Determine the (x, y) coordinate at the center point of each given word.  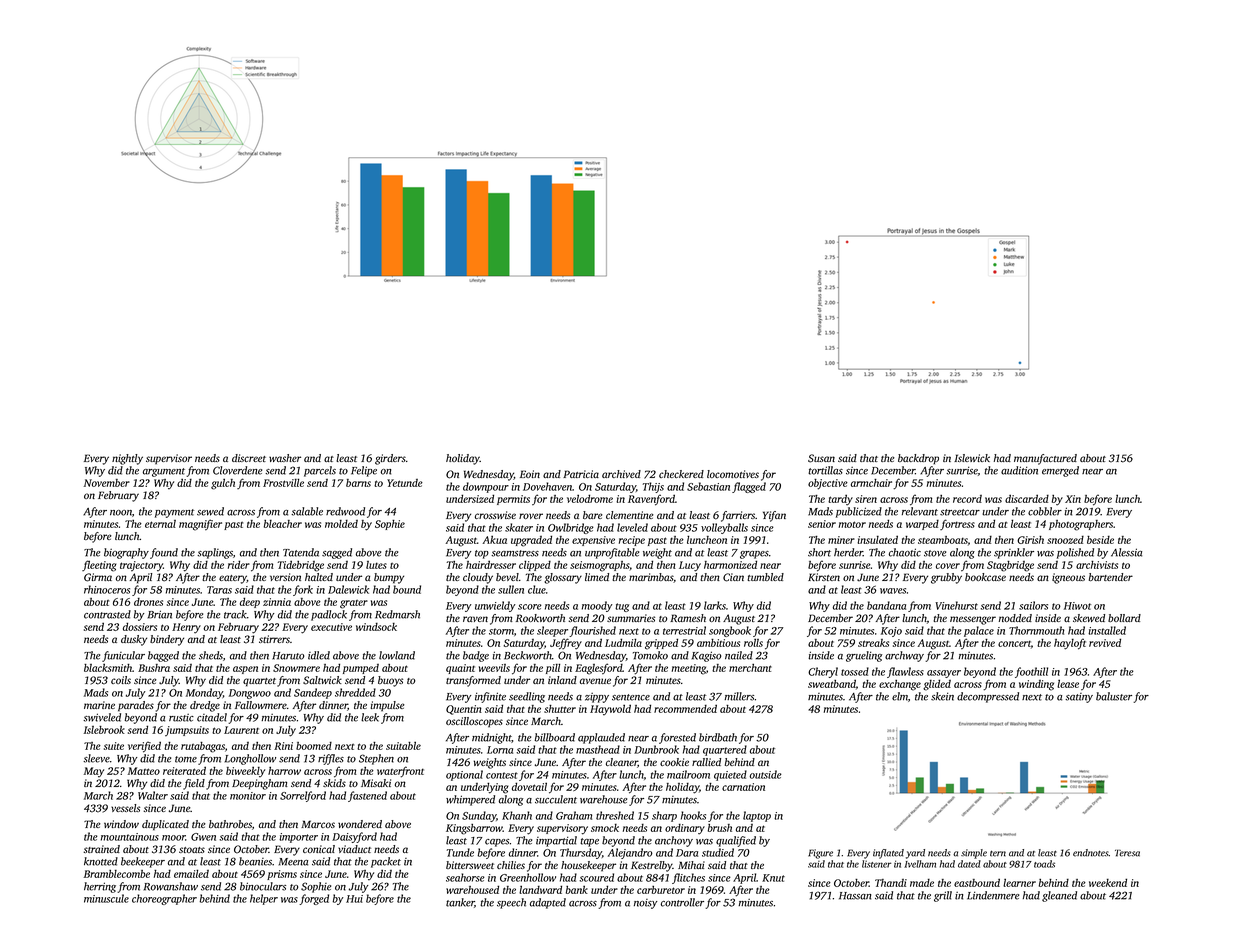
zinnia (277, 602)
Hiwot (1077, 606)
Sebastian (708, 486)
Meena (293, 862)
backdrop (918, 459)
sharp (664, 816)
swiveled (102, 717)
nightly (127, 459)
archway (904, 656)
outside (765, 774)
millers (739, 696)
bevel (507, 577)
